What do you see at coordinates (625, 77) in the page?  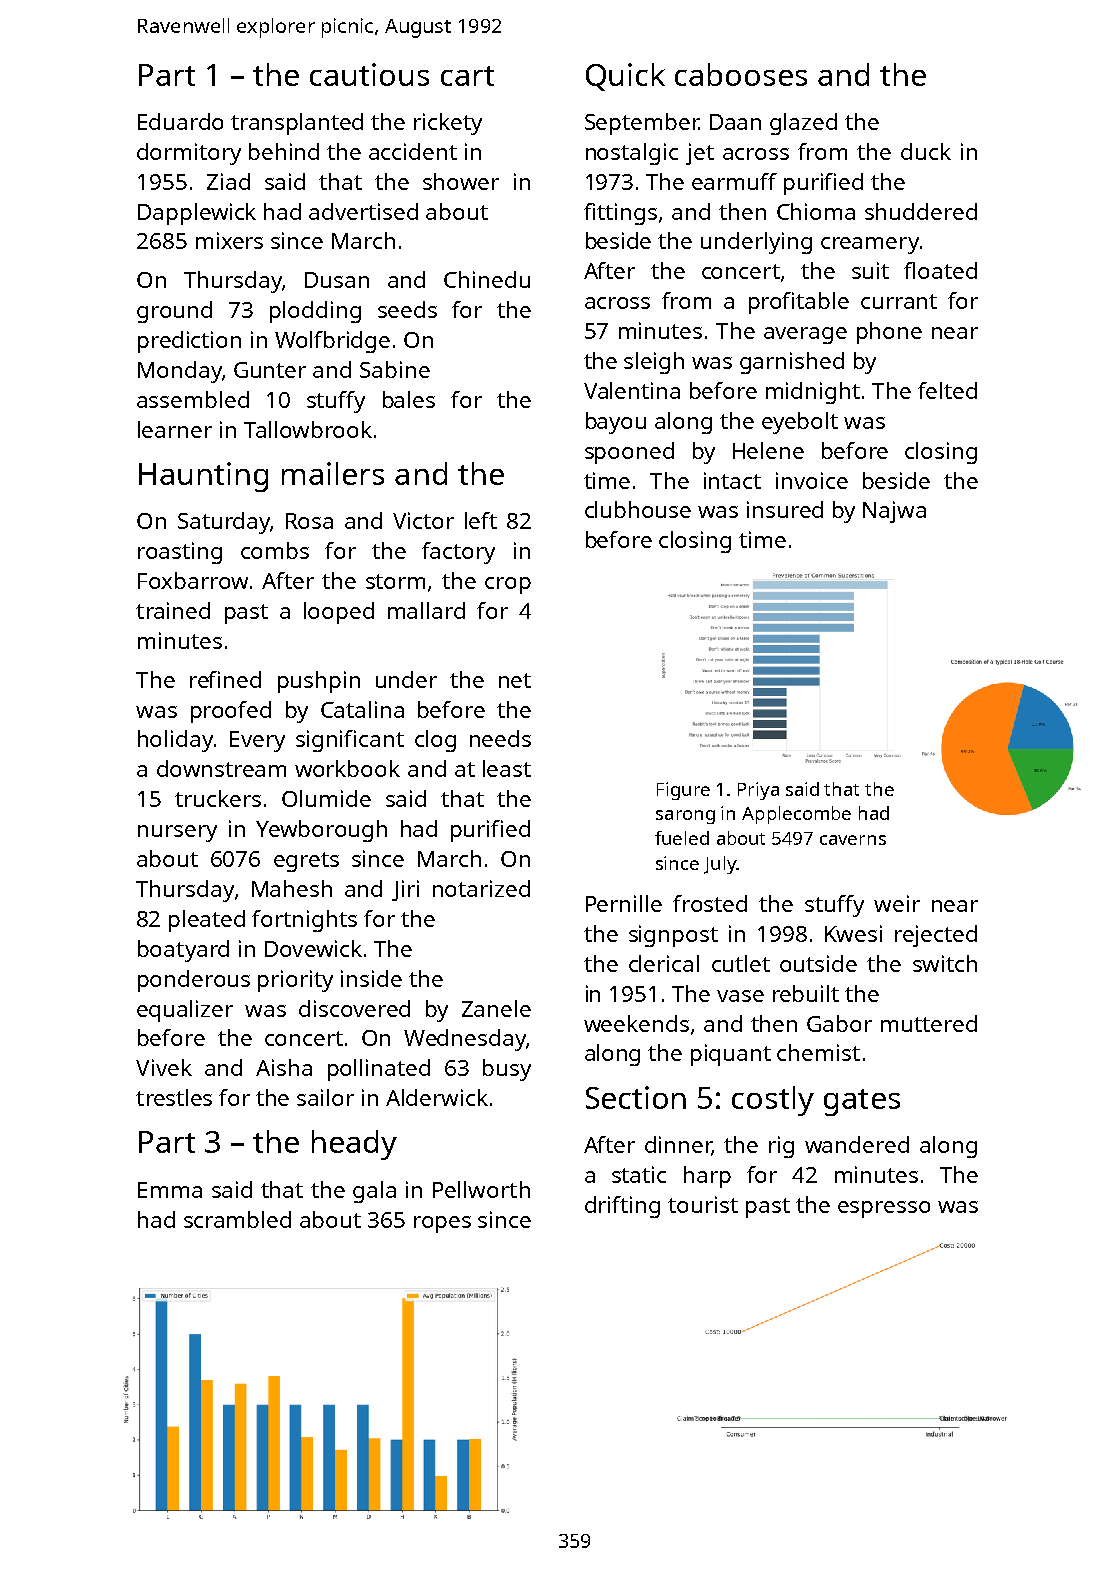 I see `Quick` at bounding box center [625, 77].
